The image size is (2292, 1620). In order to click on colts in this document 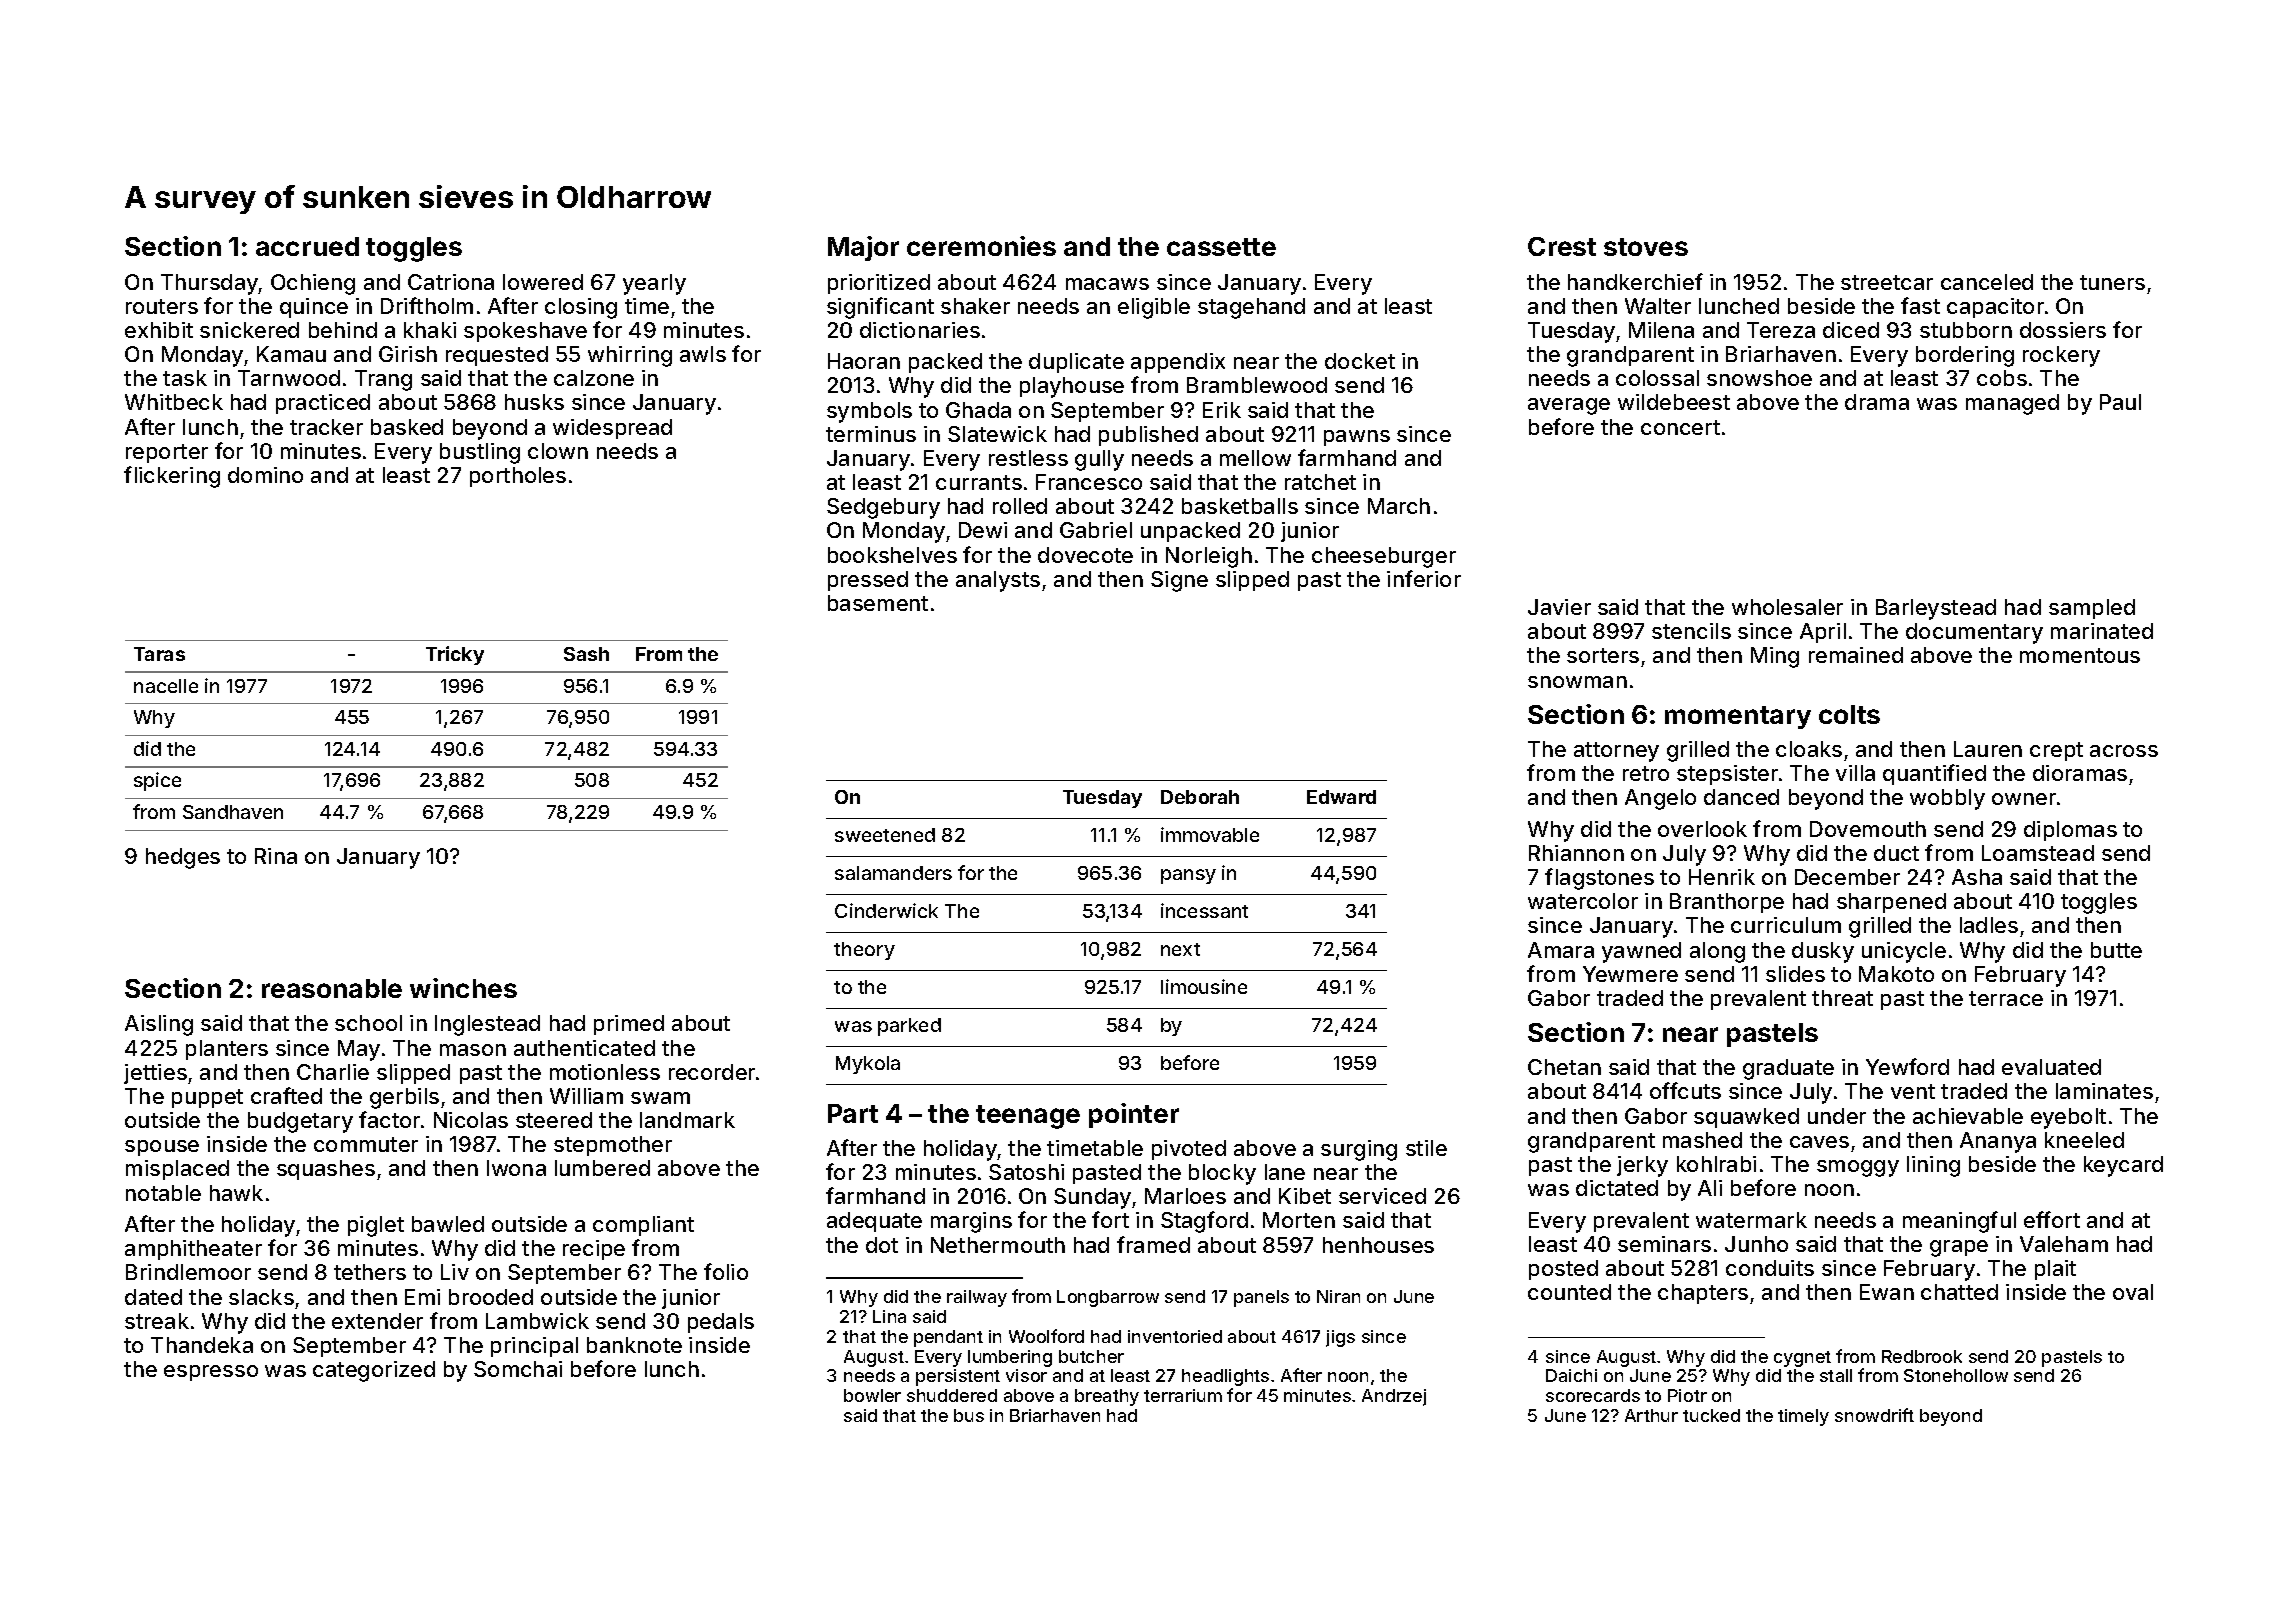, I will do `click(1849, 714)`.
